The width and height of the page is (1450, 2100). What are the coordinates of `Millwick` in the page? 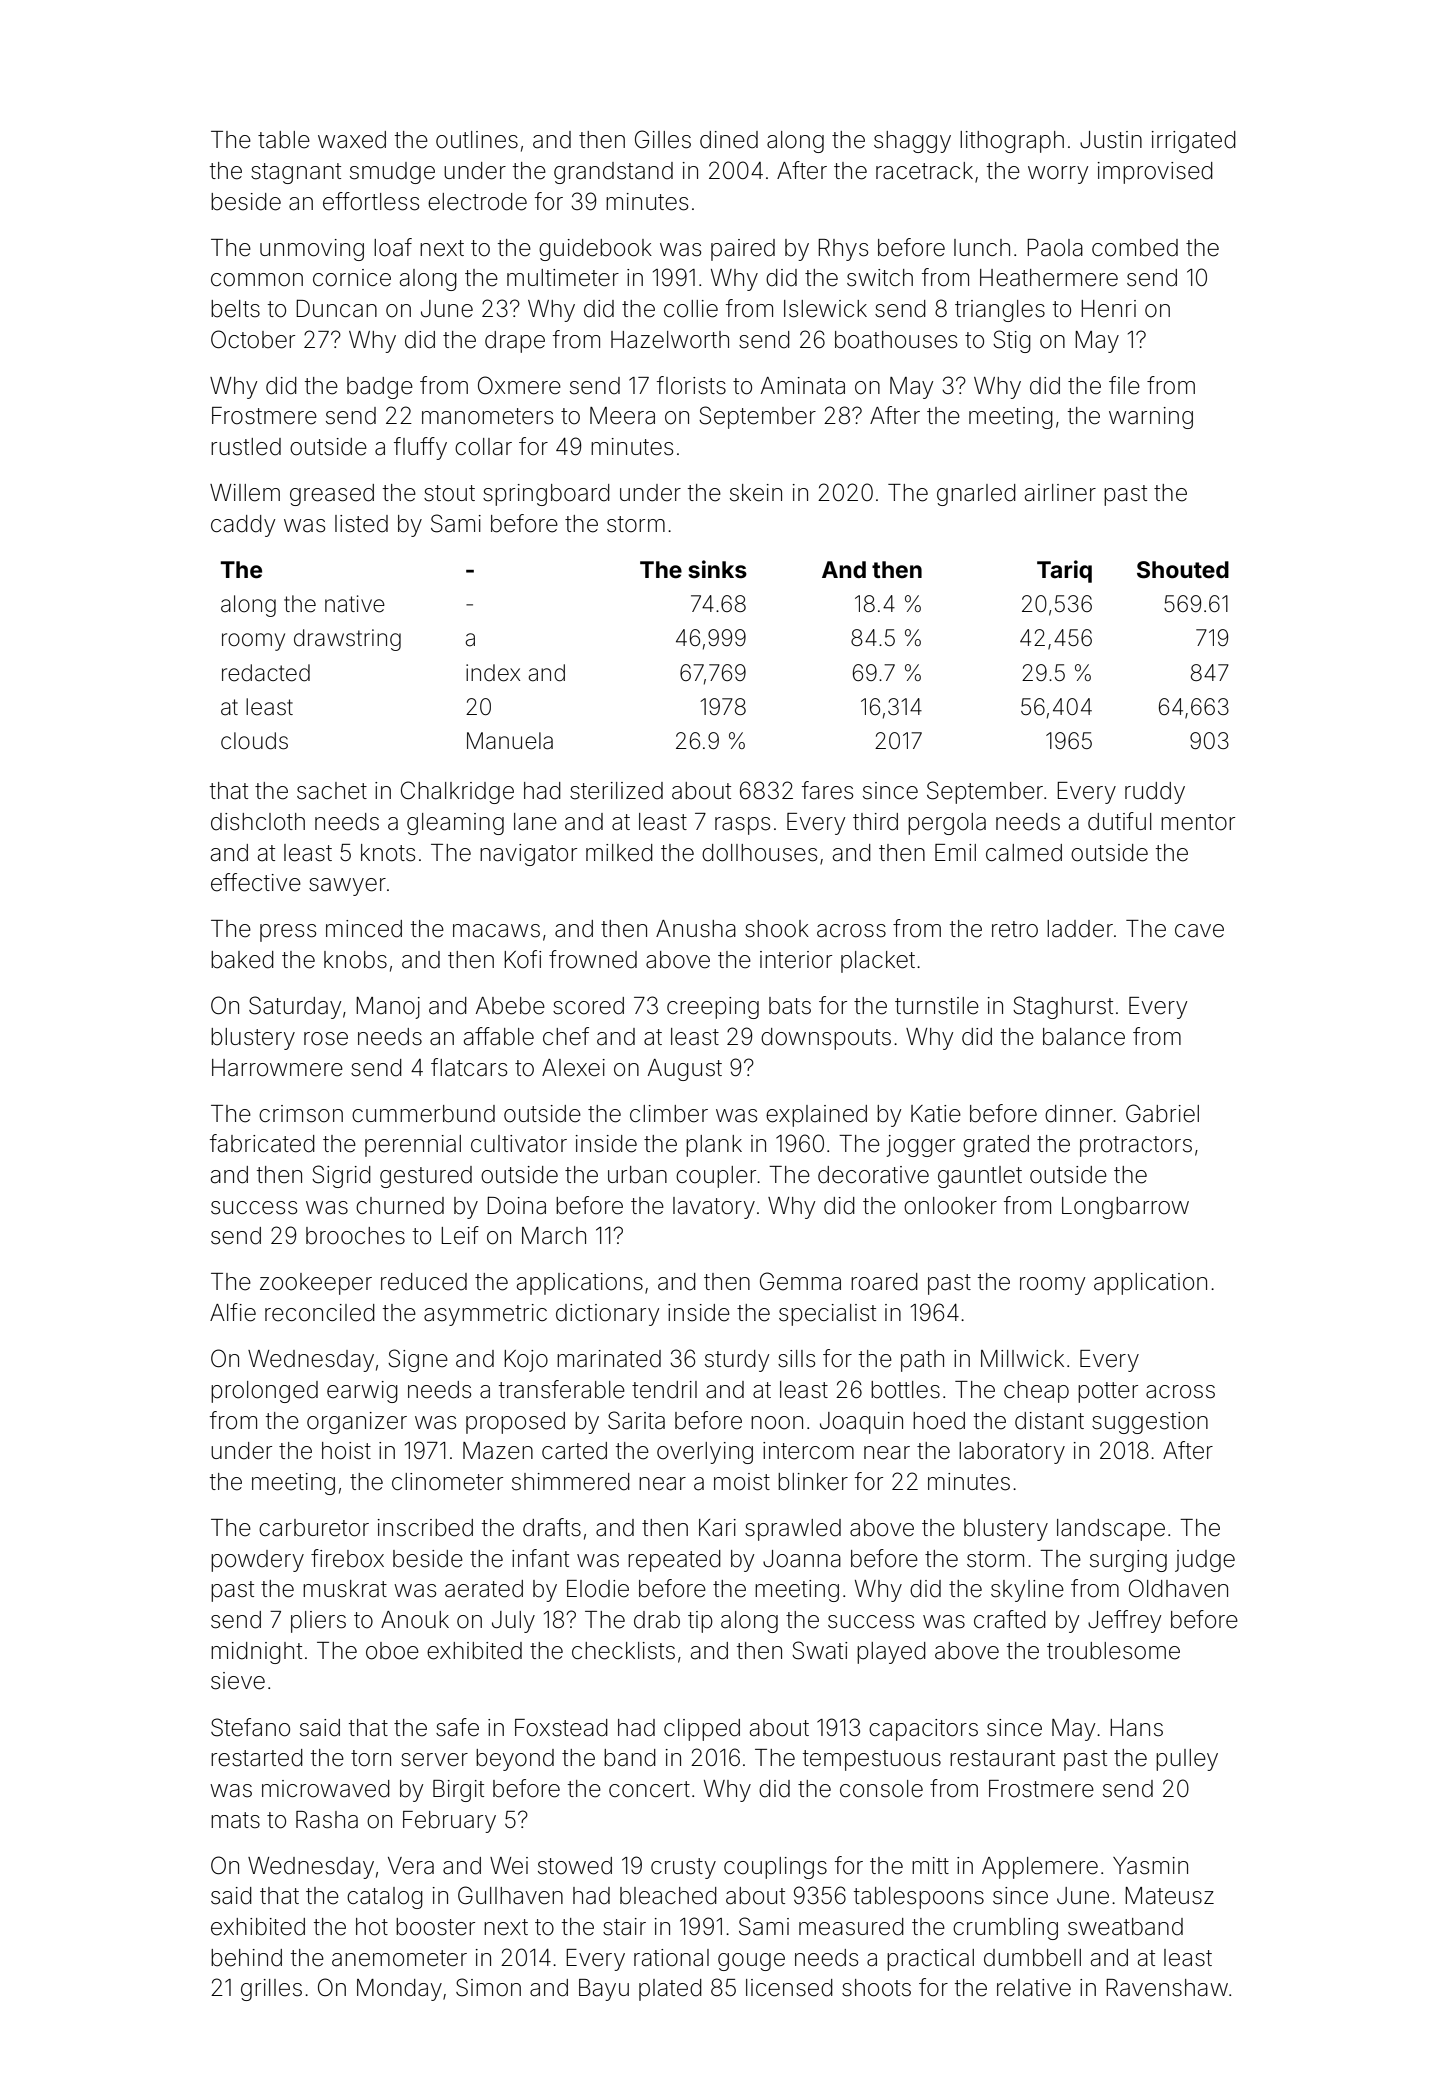 It's located at (1022, 1358).
